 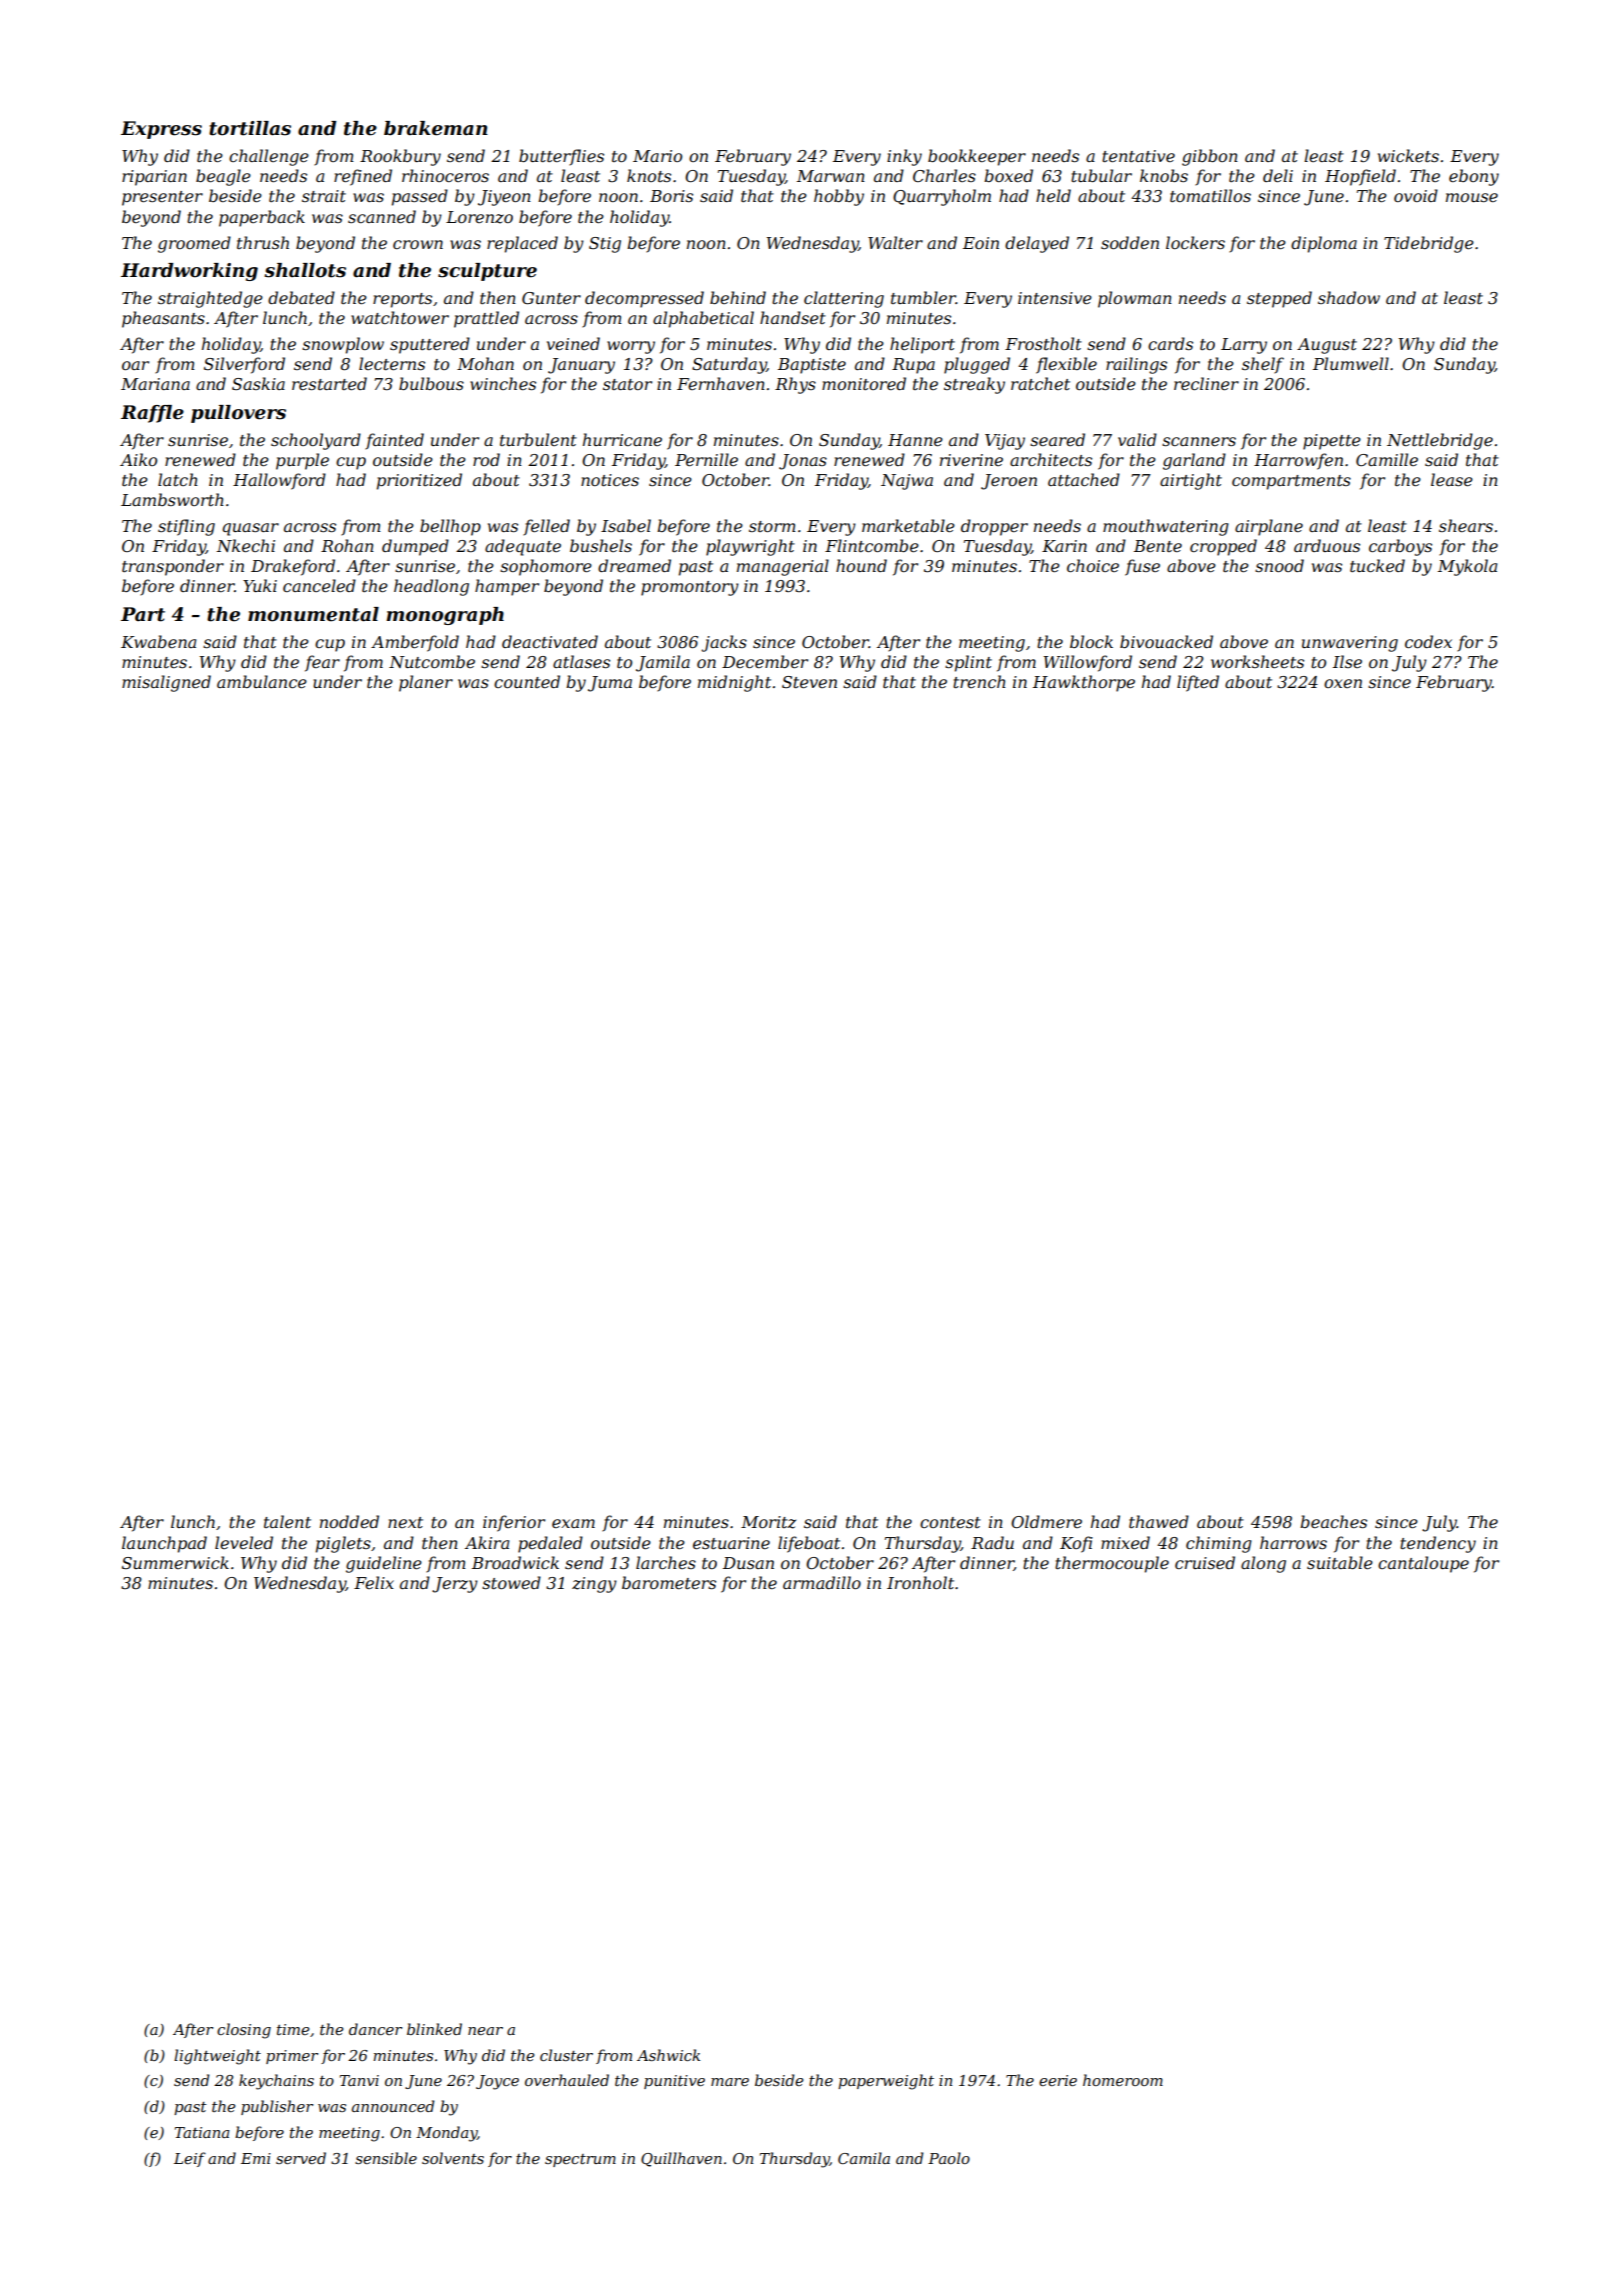 I want to click on Leif, so click(x=190, y=2159).
